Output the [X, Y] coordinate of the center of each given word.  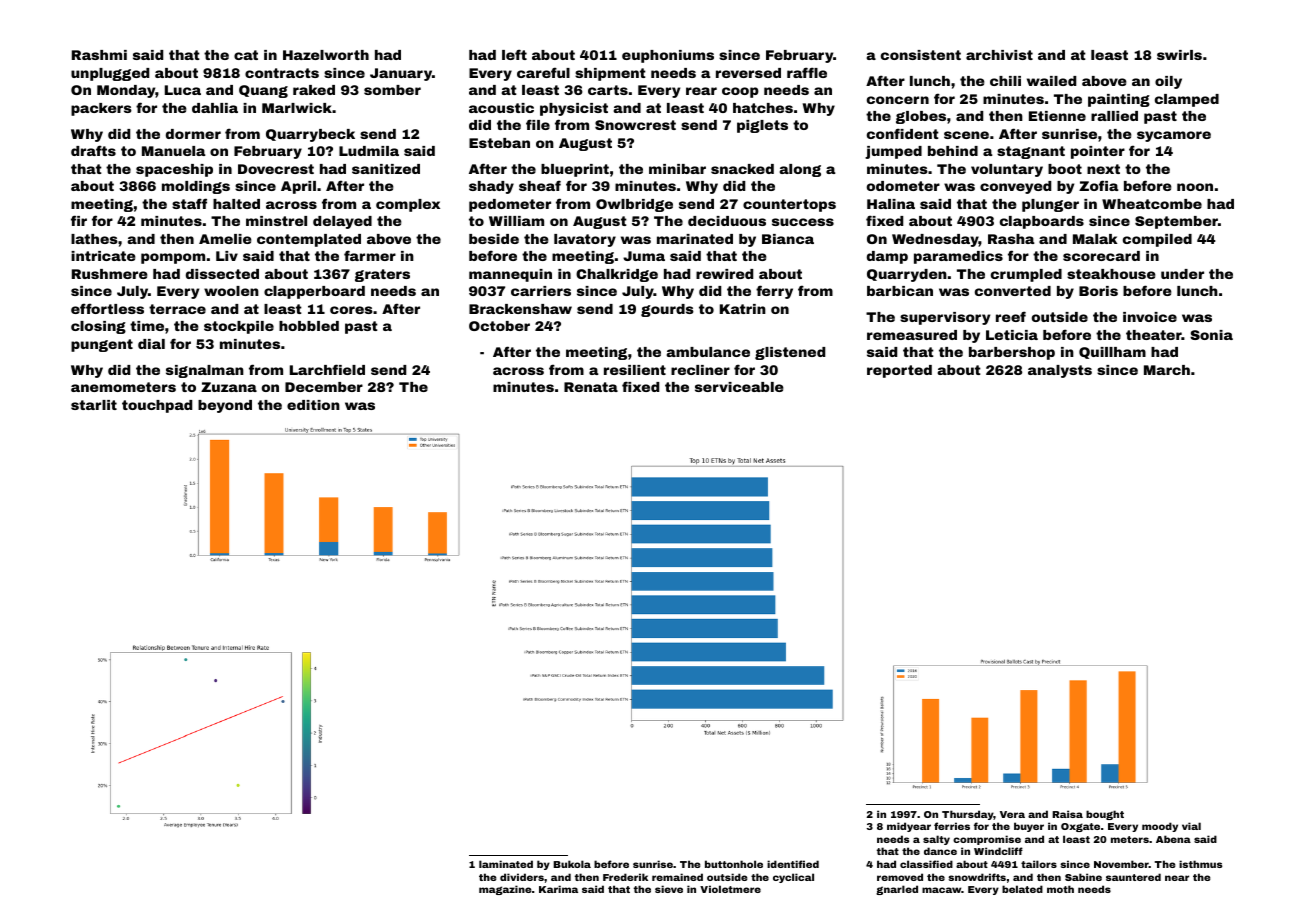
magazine [505, 890]
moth [1060, 889]
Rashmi [99, 55]
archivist [999, 55]
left [514, 54]
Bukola [572, 864]
